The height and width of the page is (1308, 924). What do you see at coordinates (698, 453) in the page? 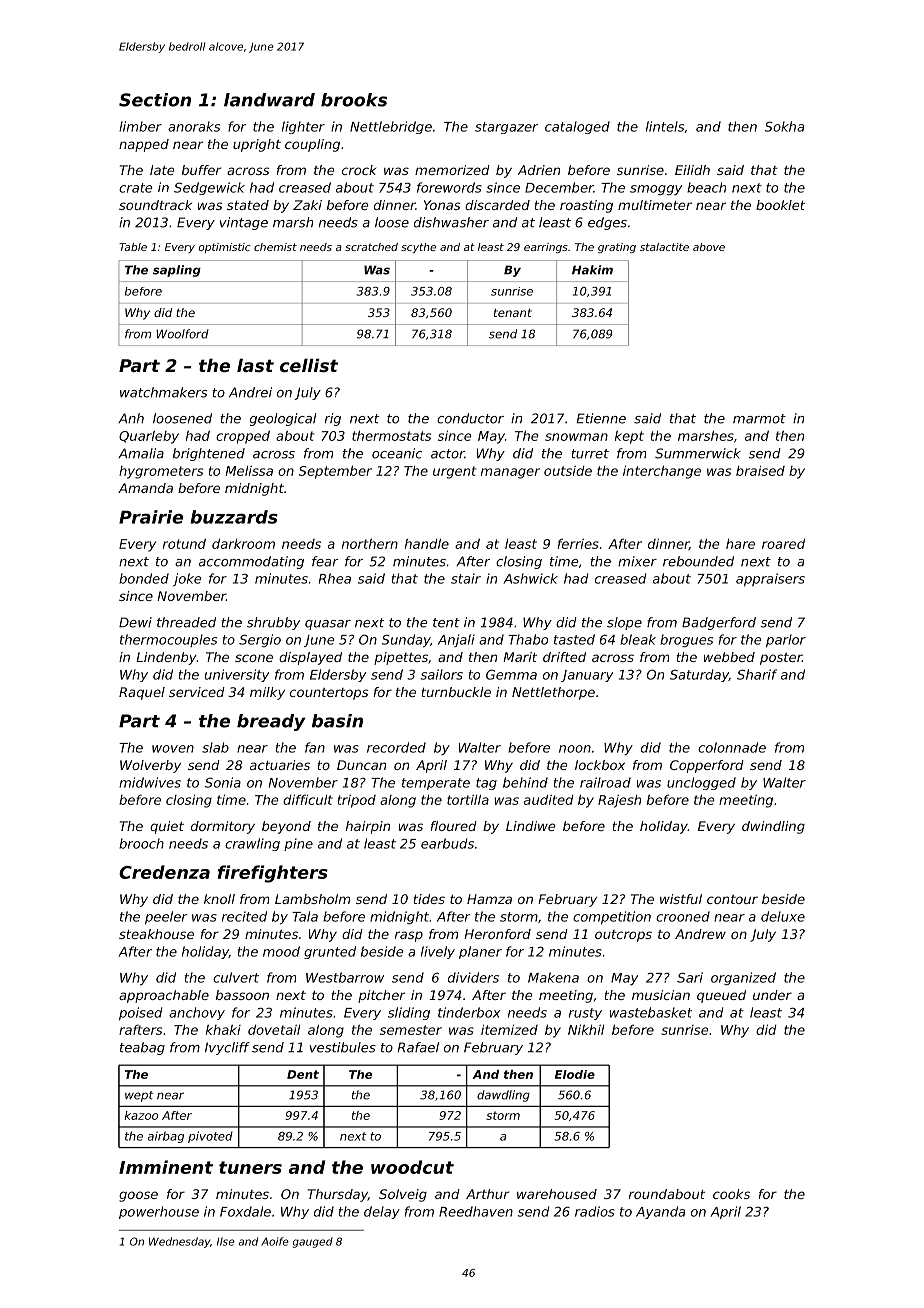
I see `Summerwick` at bounding box center [698, 453].
